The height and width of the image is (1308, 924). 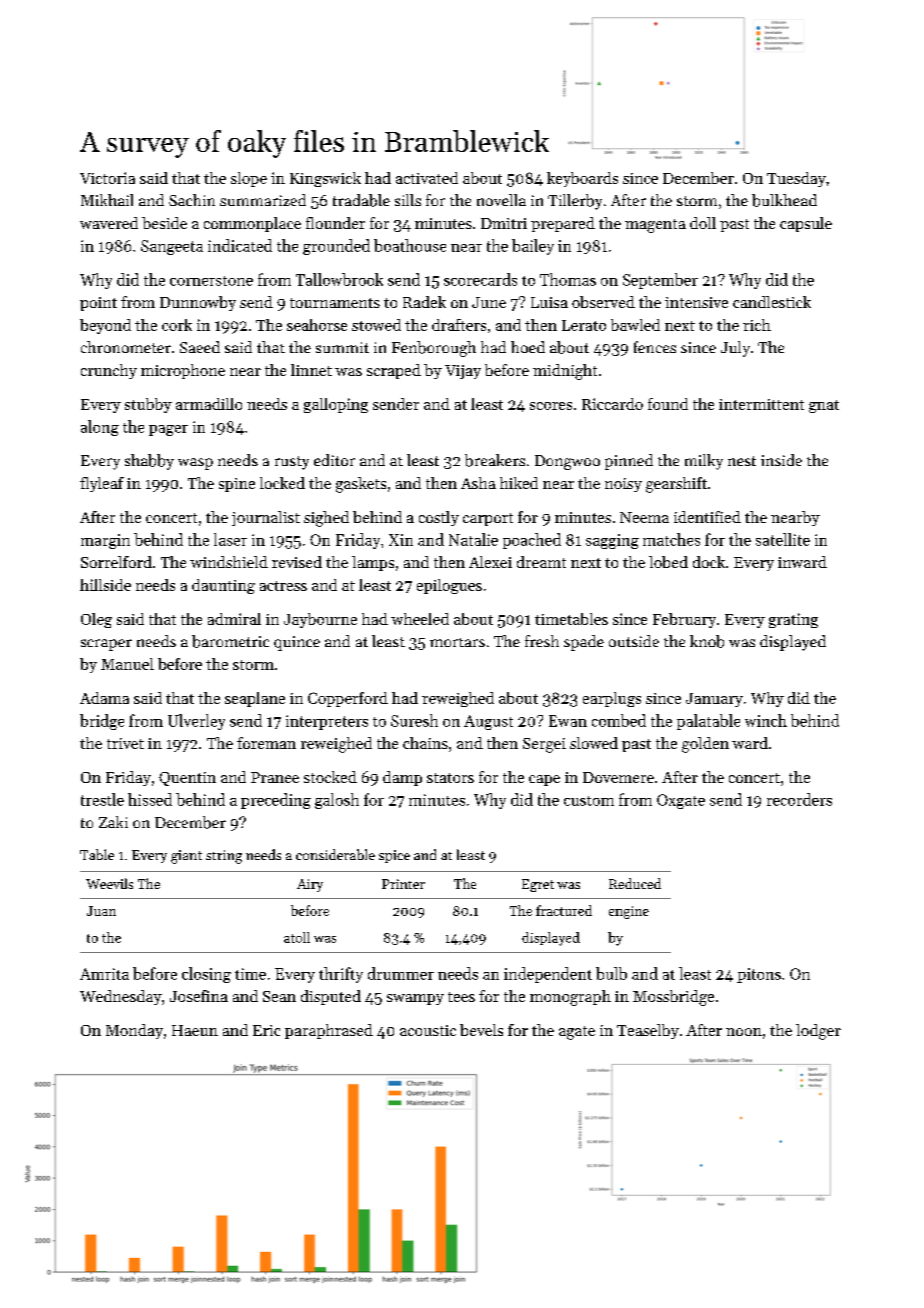 I want to click on agate, so click(x=577, y=1033).
